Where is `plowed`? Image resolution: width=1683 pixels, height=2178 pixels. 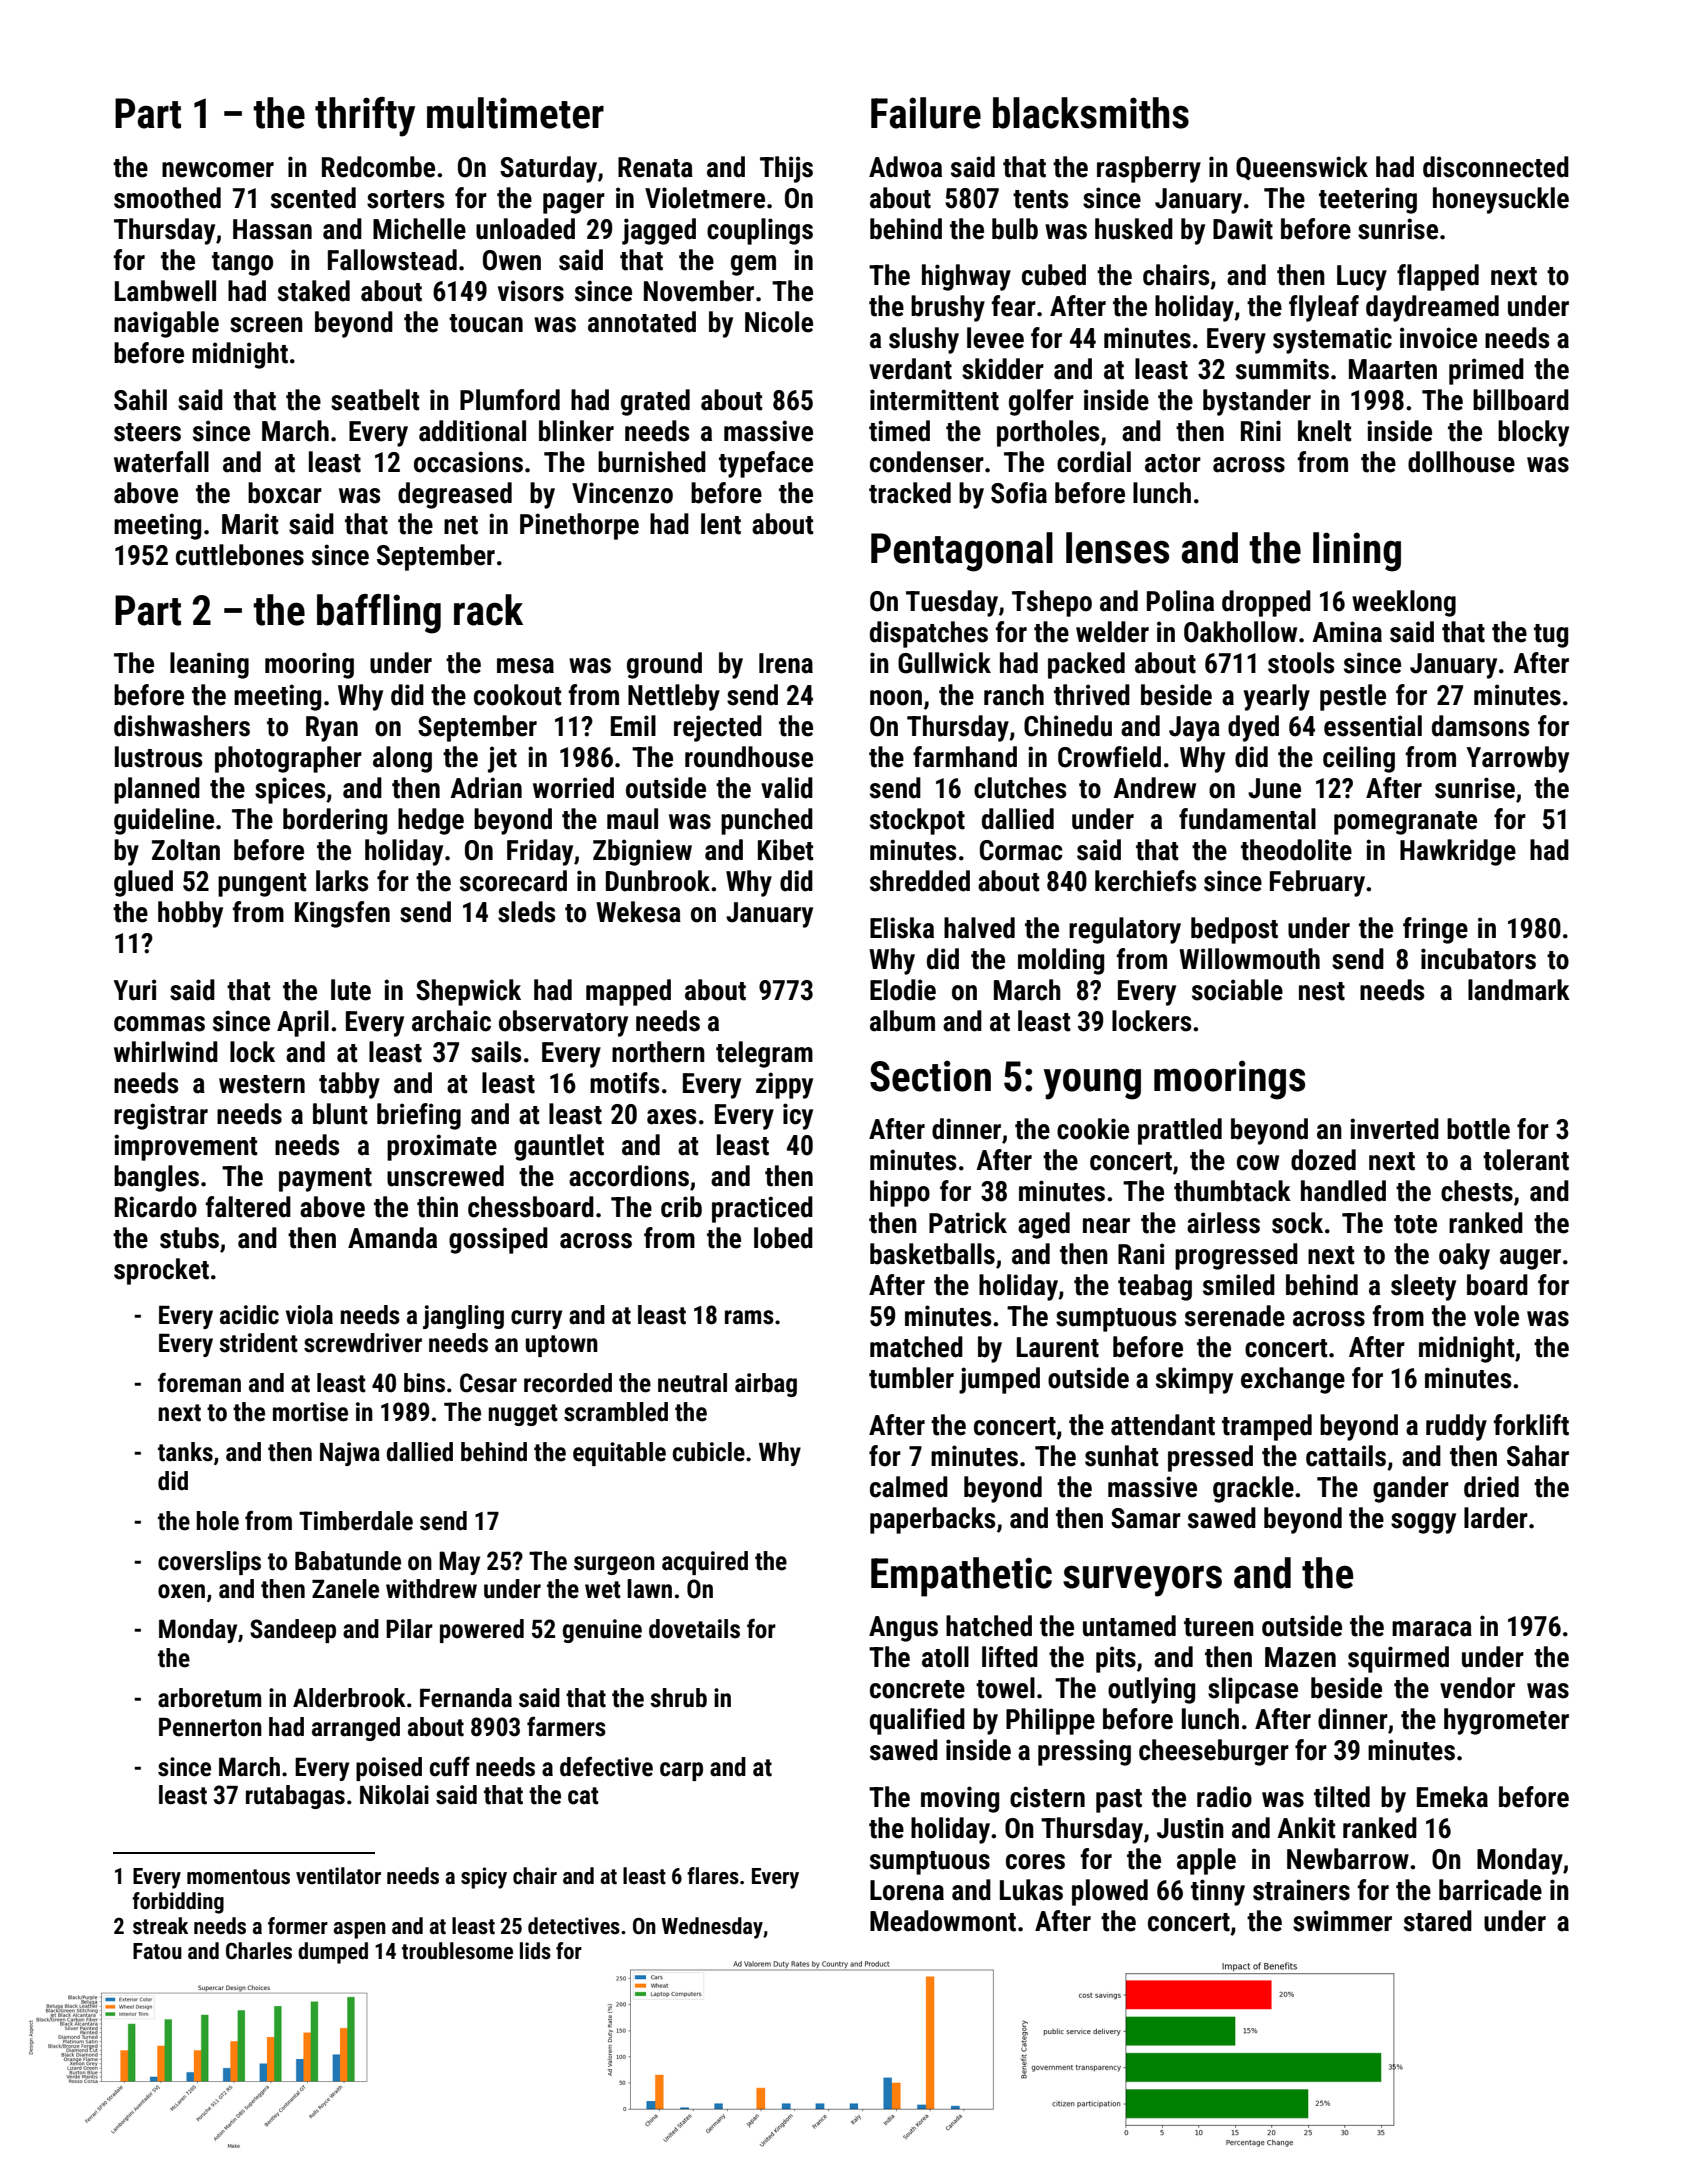
plowed is located at coordinates (1110, 1892).
